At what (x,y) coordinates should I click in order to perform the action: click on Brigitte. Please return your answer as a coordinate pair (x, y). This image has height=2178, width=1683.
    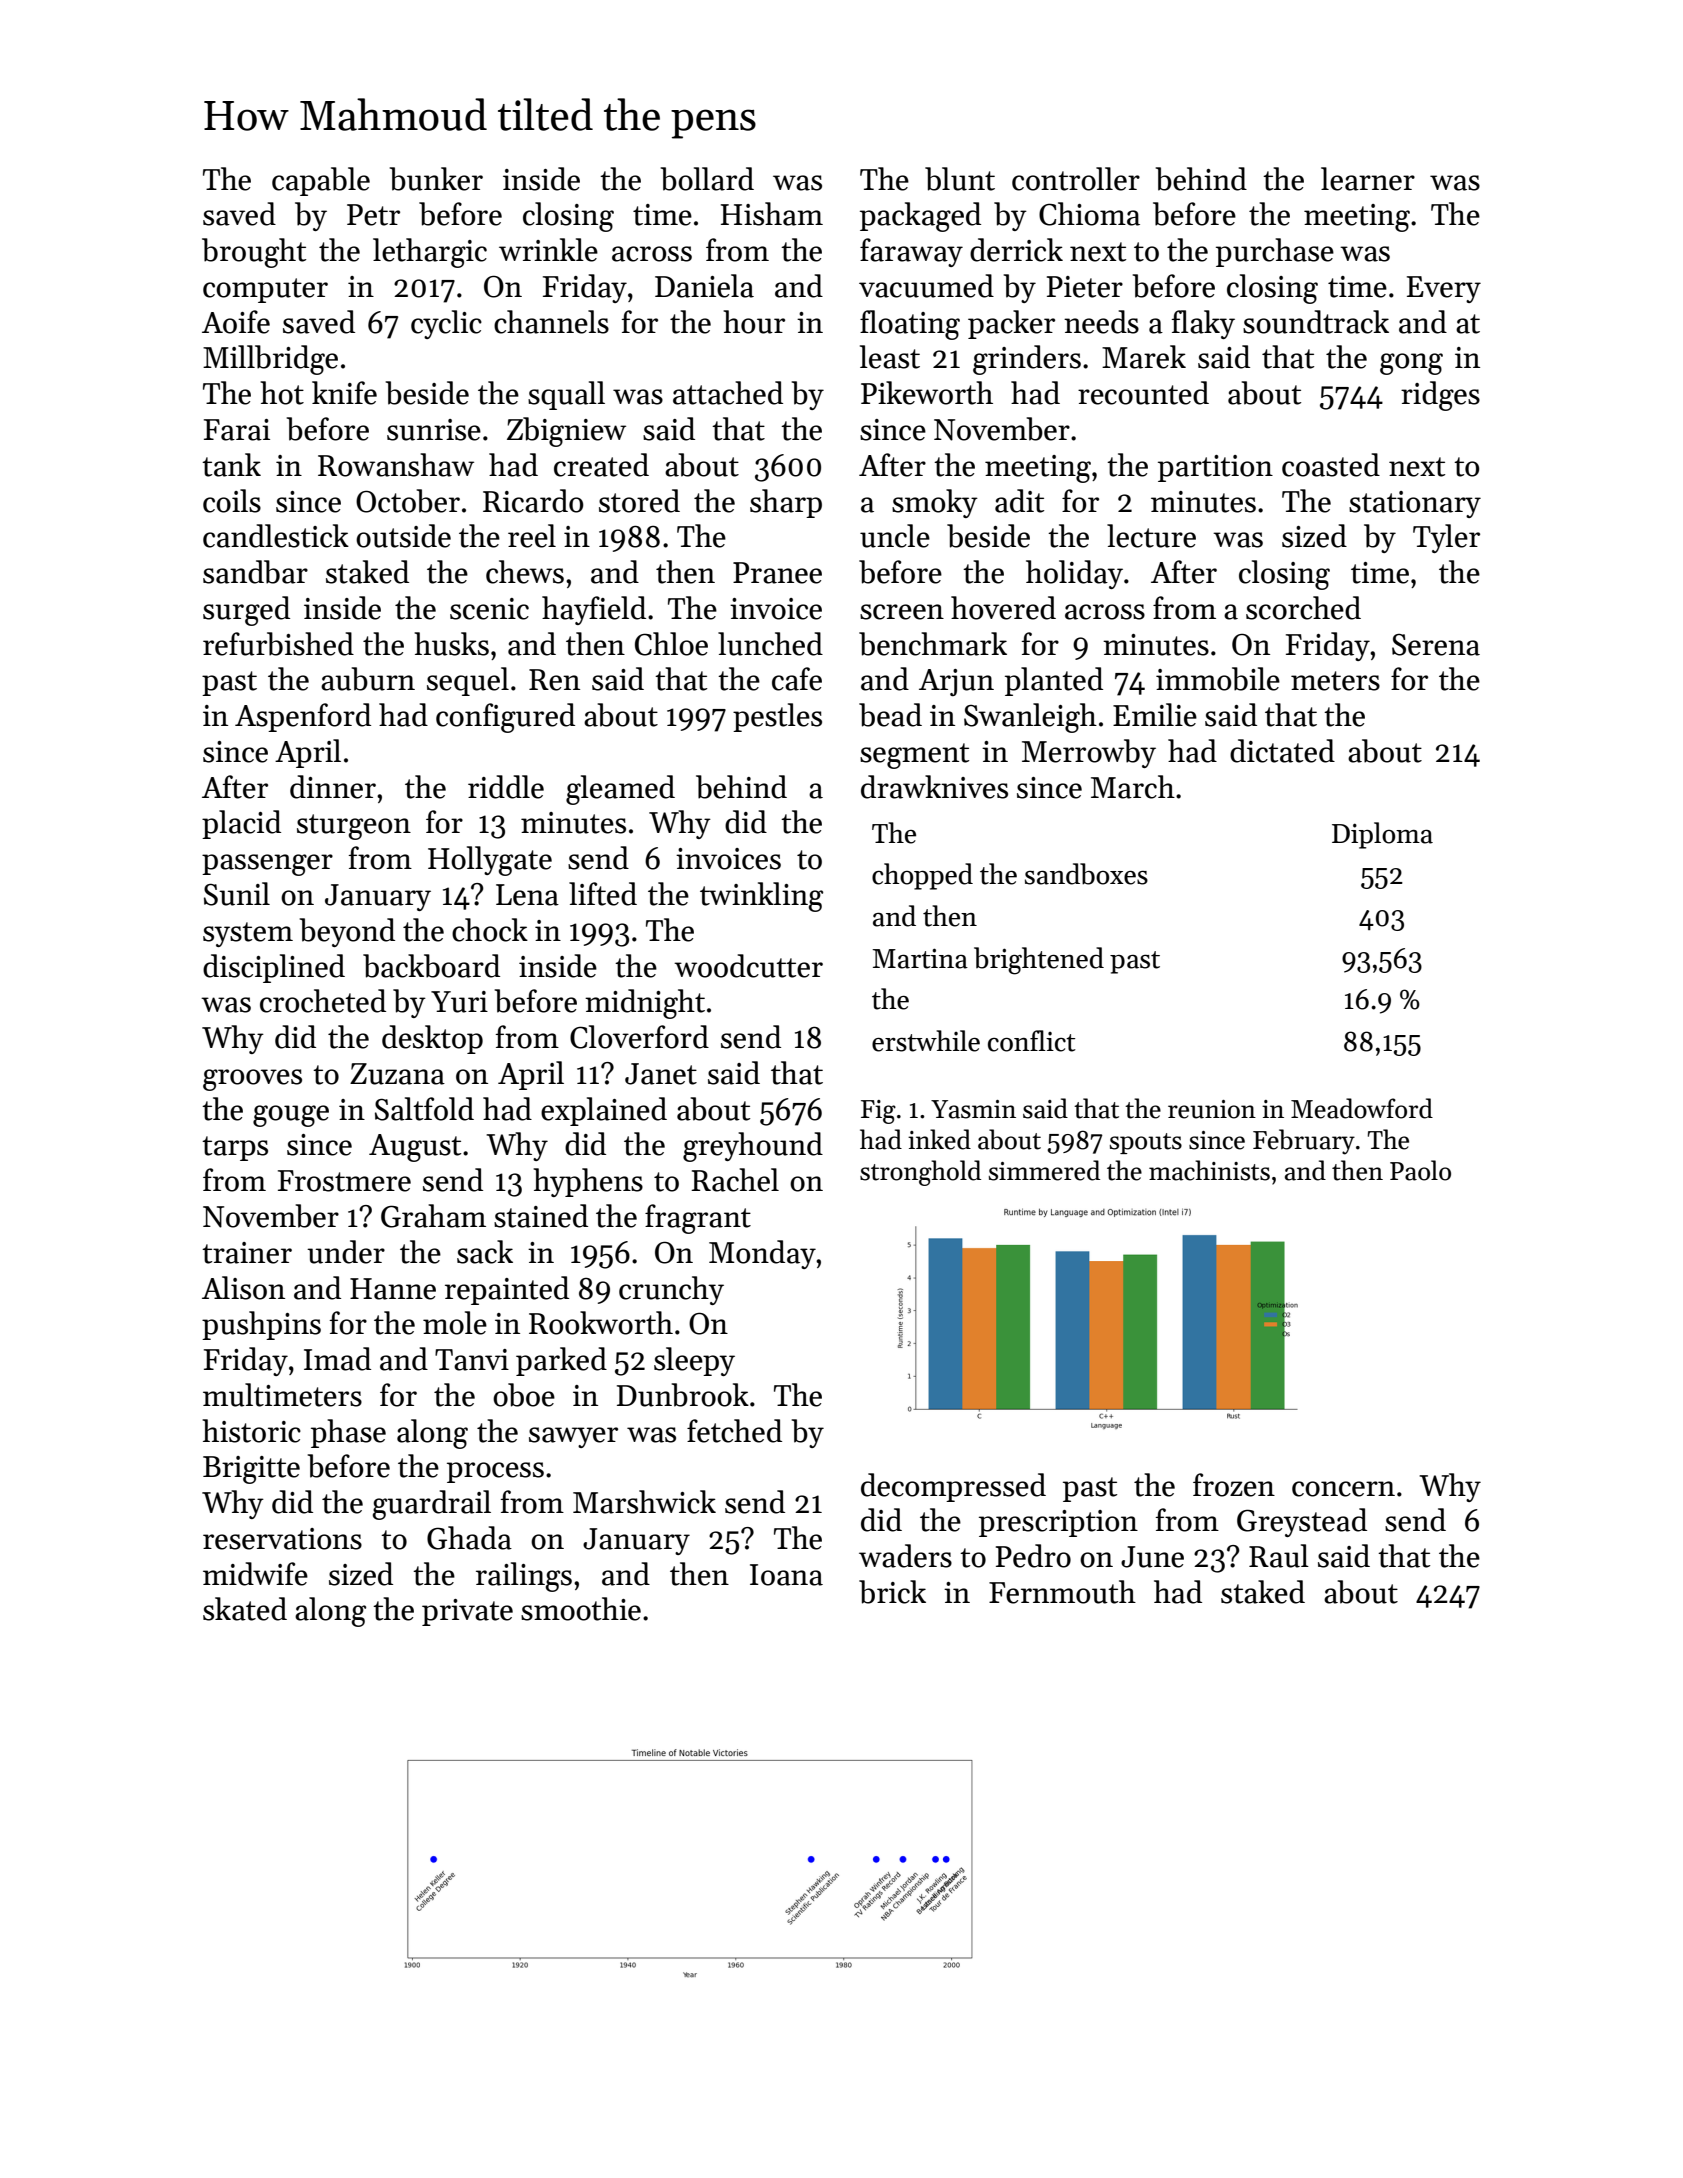
    Looking at the image, I should click on (251, 1470).
